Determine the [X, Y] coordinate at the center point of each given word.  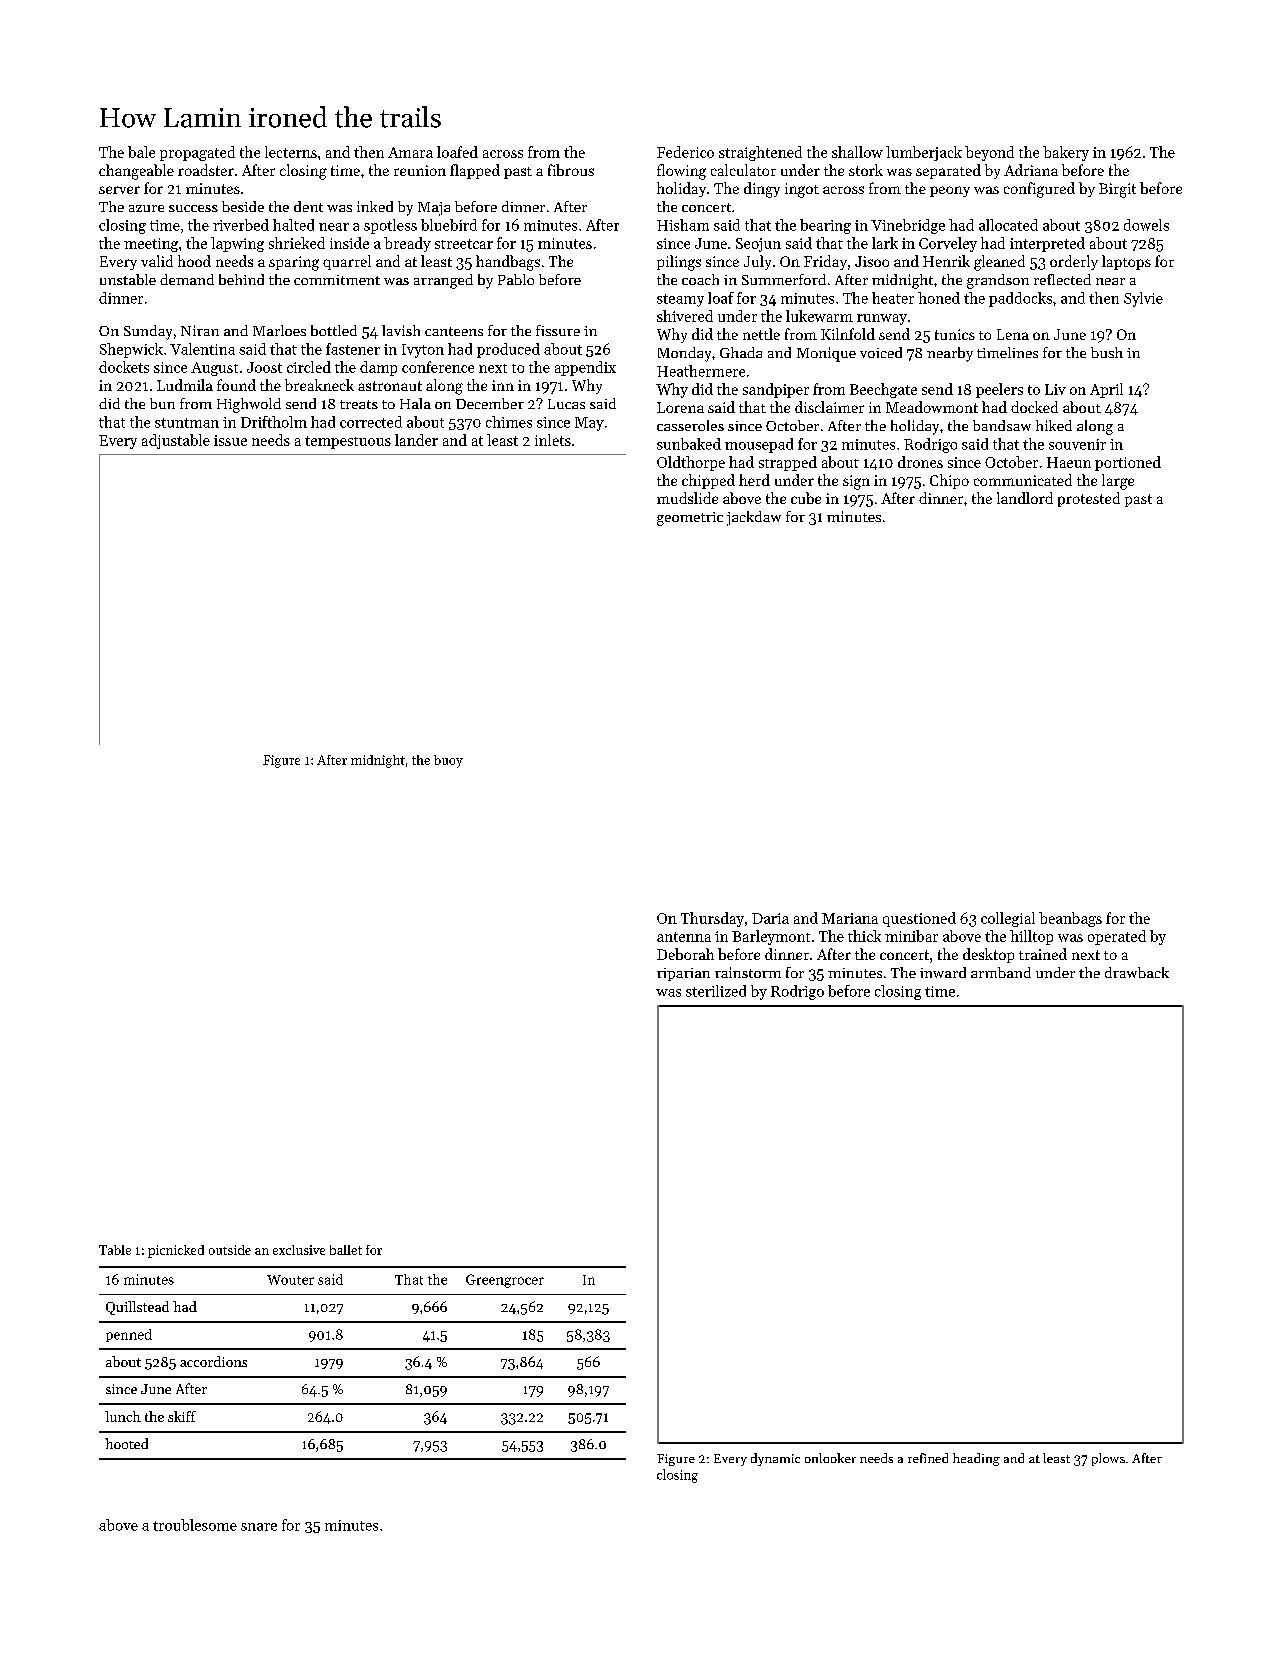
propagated [197, 153]
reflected [1062, 279]
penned [129, 1335]
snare [259, 1527]
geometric [690, 519]
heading [976, 1459]
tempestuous [348, 442]
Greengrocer [505, 1281]
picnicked [176, 1251]
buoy [448, 761]
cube [806, 498]
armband [1001, 972]
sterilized [716, 991]
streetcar [464, 244]
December [490, 403]
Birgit [1117, 190]
